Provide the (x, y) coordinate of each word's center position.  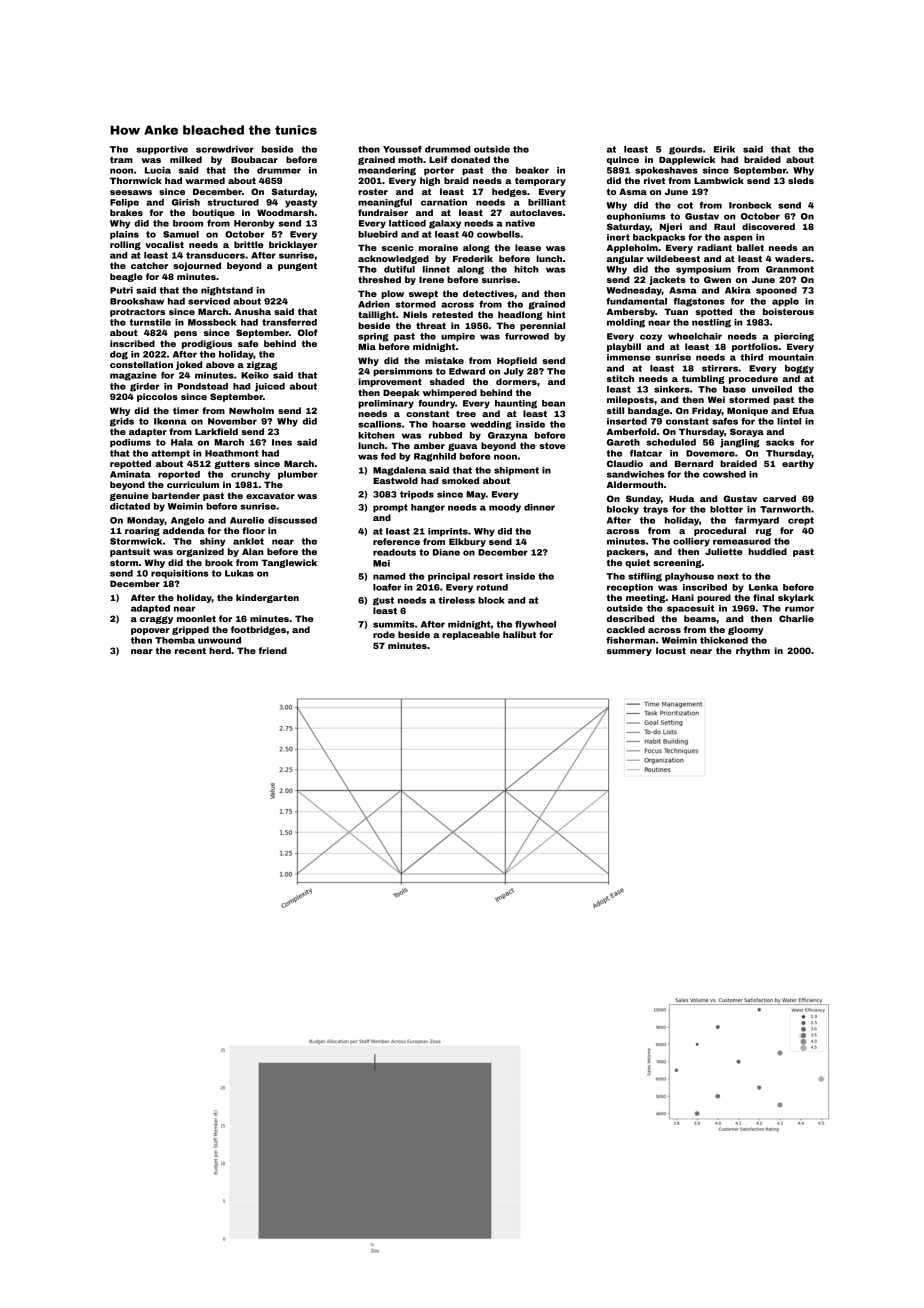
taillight (377, 315)
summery (629, 652)
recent (190, 650)
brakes (126, 212)
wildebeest (673, 258)
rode (384, 634)
